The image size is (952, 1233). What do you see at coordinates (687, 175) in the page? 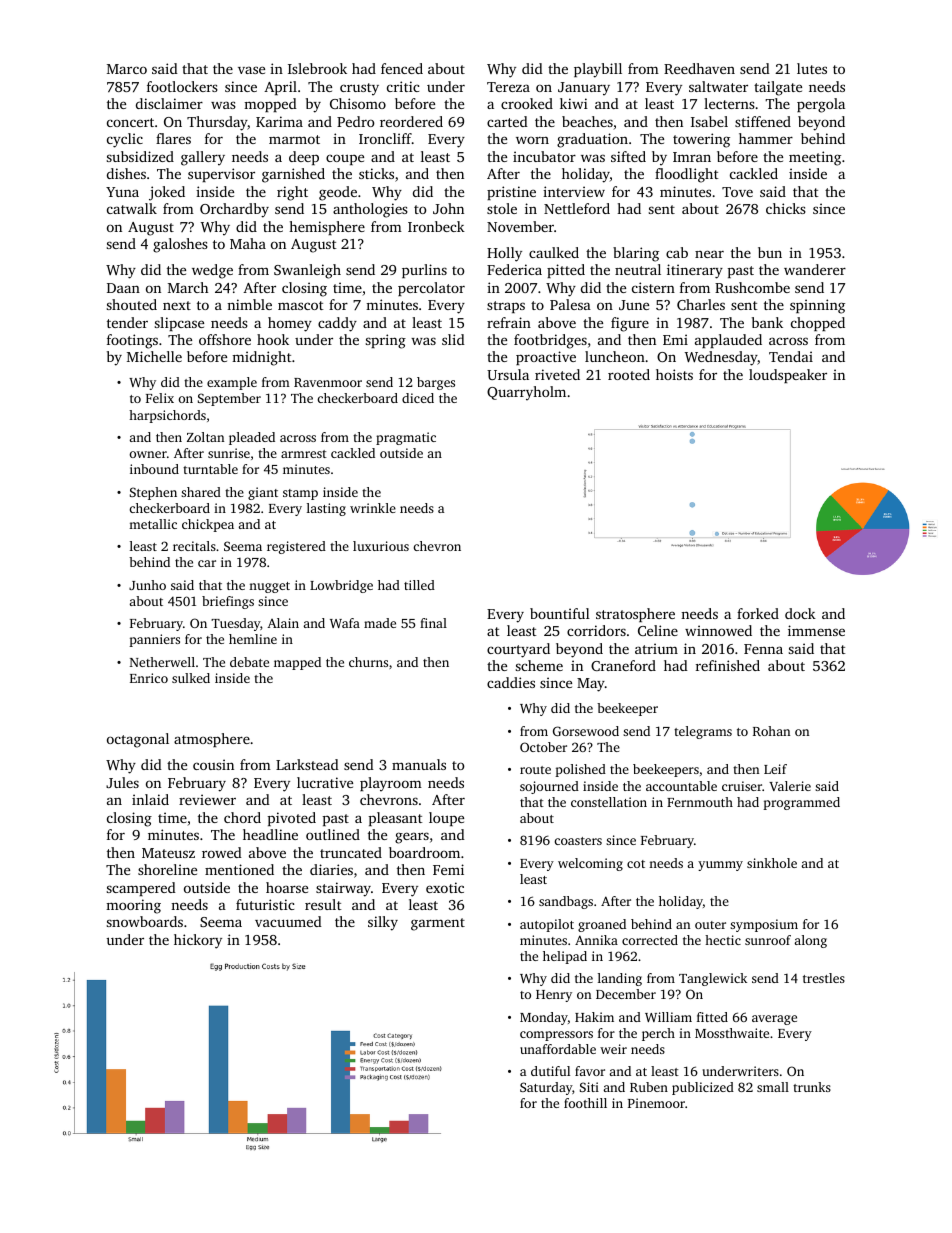
I see `floodlight` at bounding box center [687, 175].
